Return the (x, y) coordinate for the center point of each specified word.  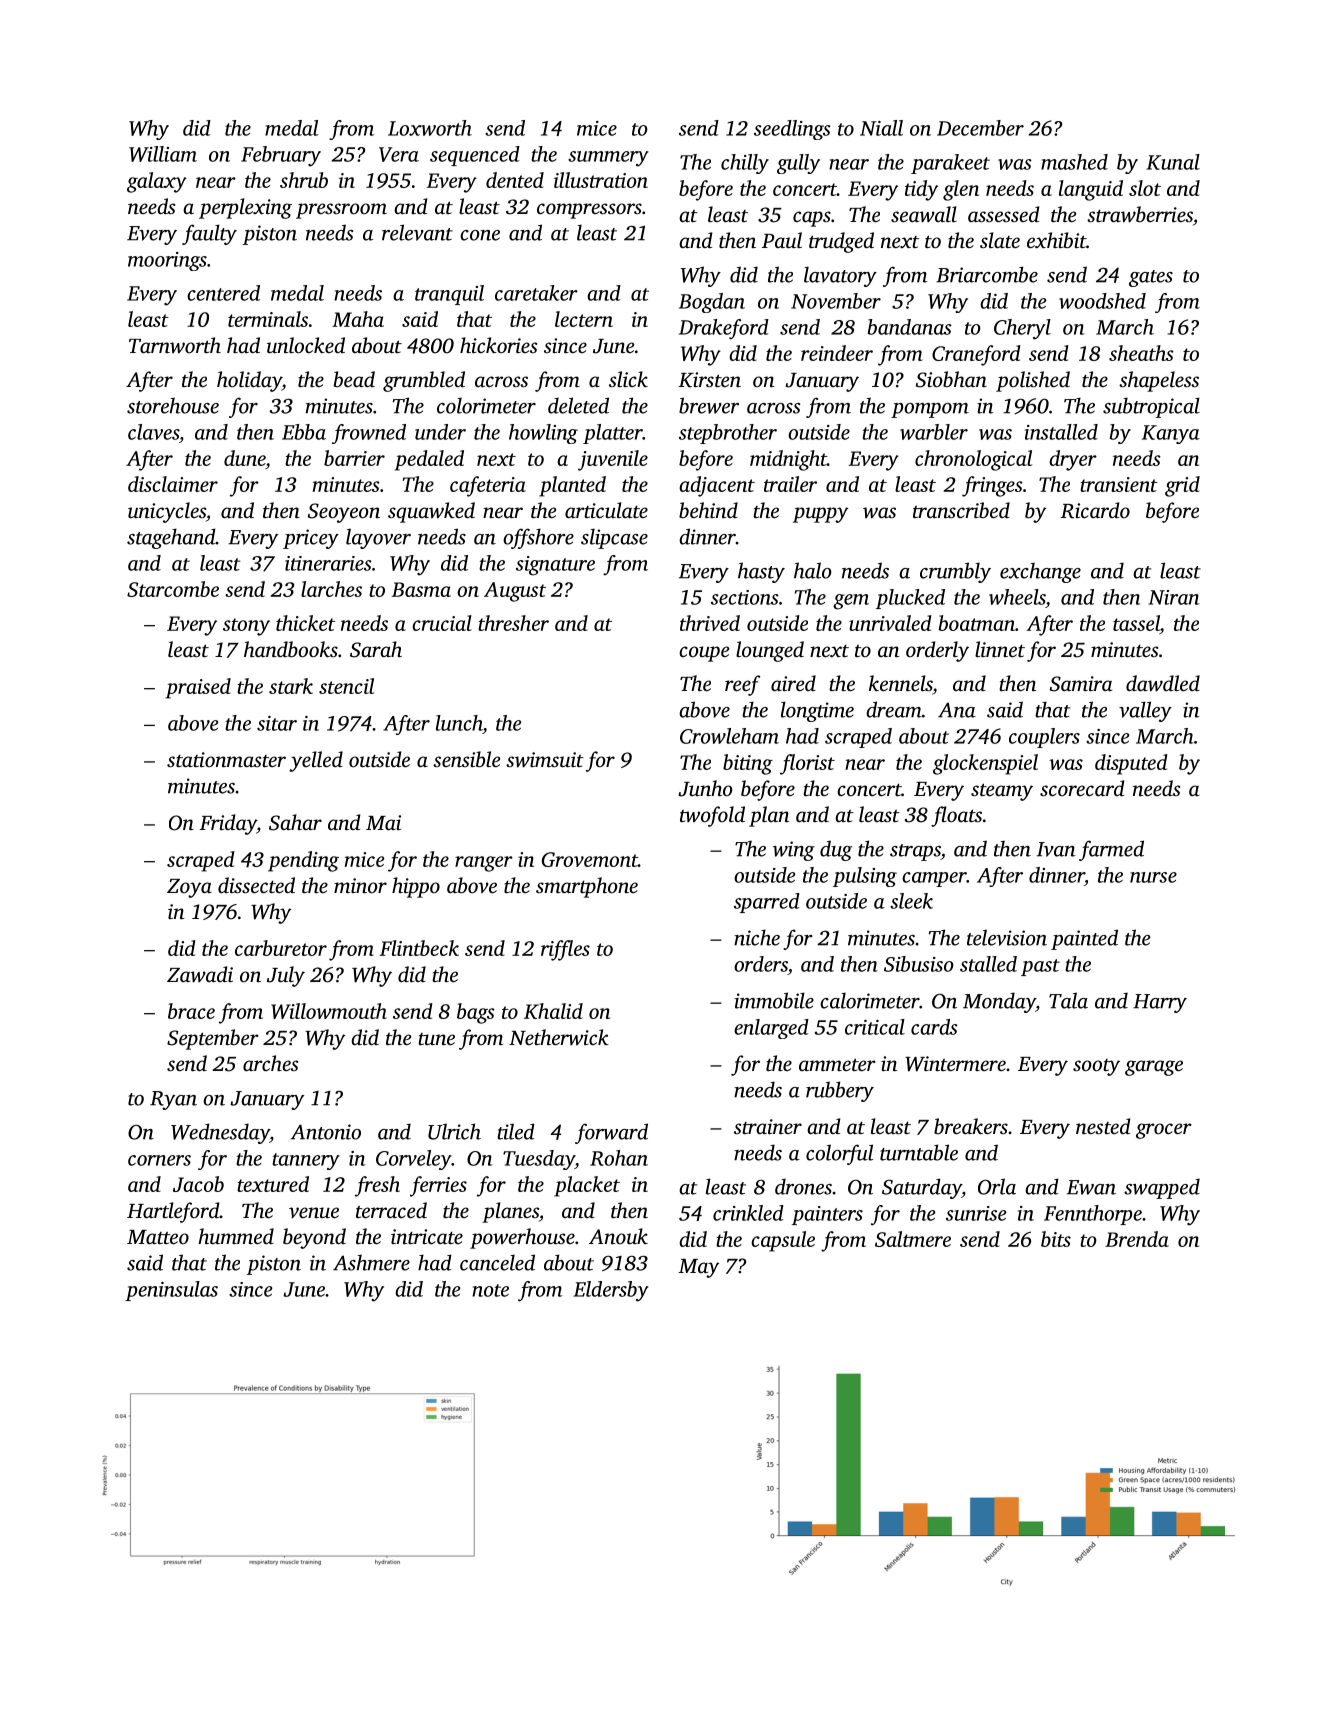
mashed (1074, 162)
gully (798, 164)
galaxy (157, 182)
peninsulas (171, 1291)
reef (742, 685)
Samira (1081, 684)
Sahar (295, 822)
